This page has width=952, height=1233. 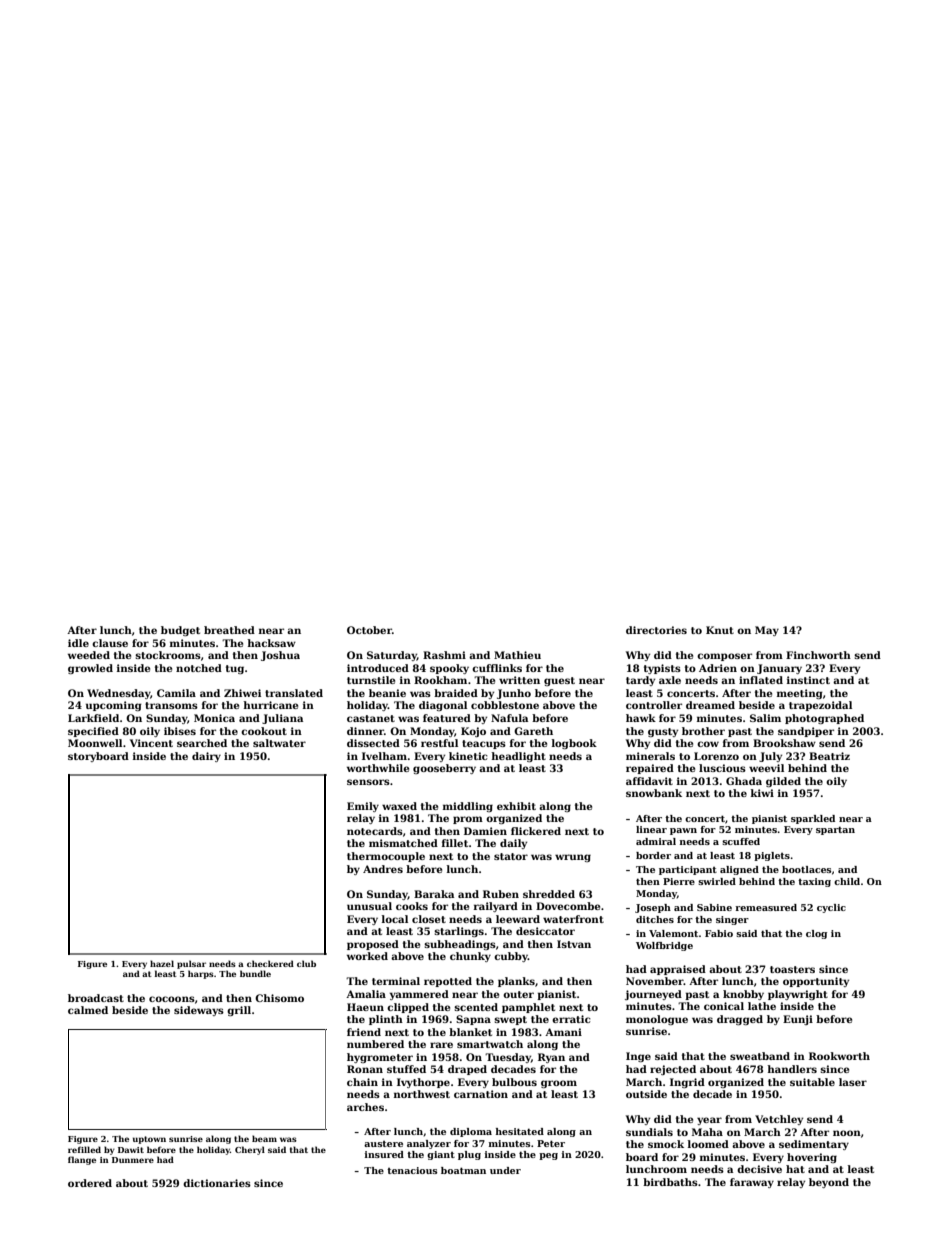 What do you see at coordinates (235, 669) in the page?
I see `tug` at bounding box center [235, 669].
